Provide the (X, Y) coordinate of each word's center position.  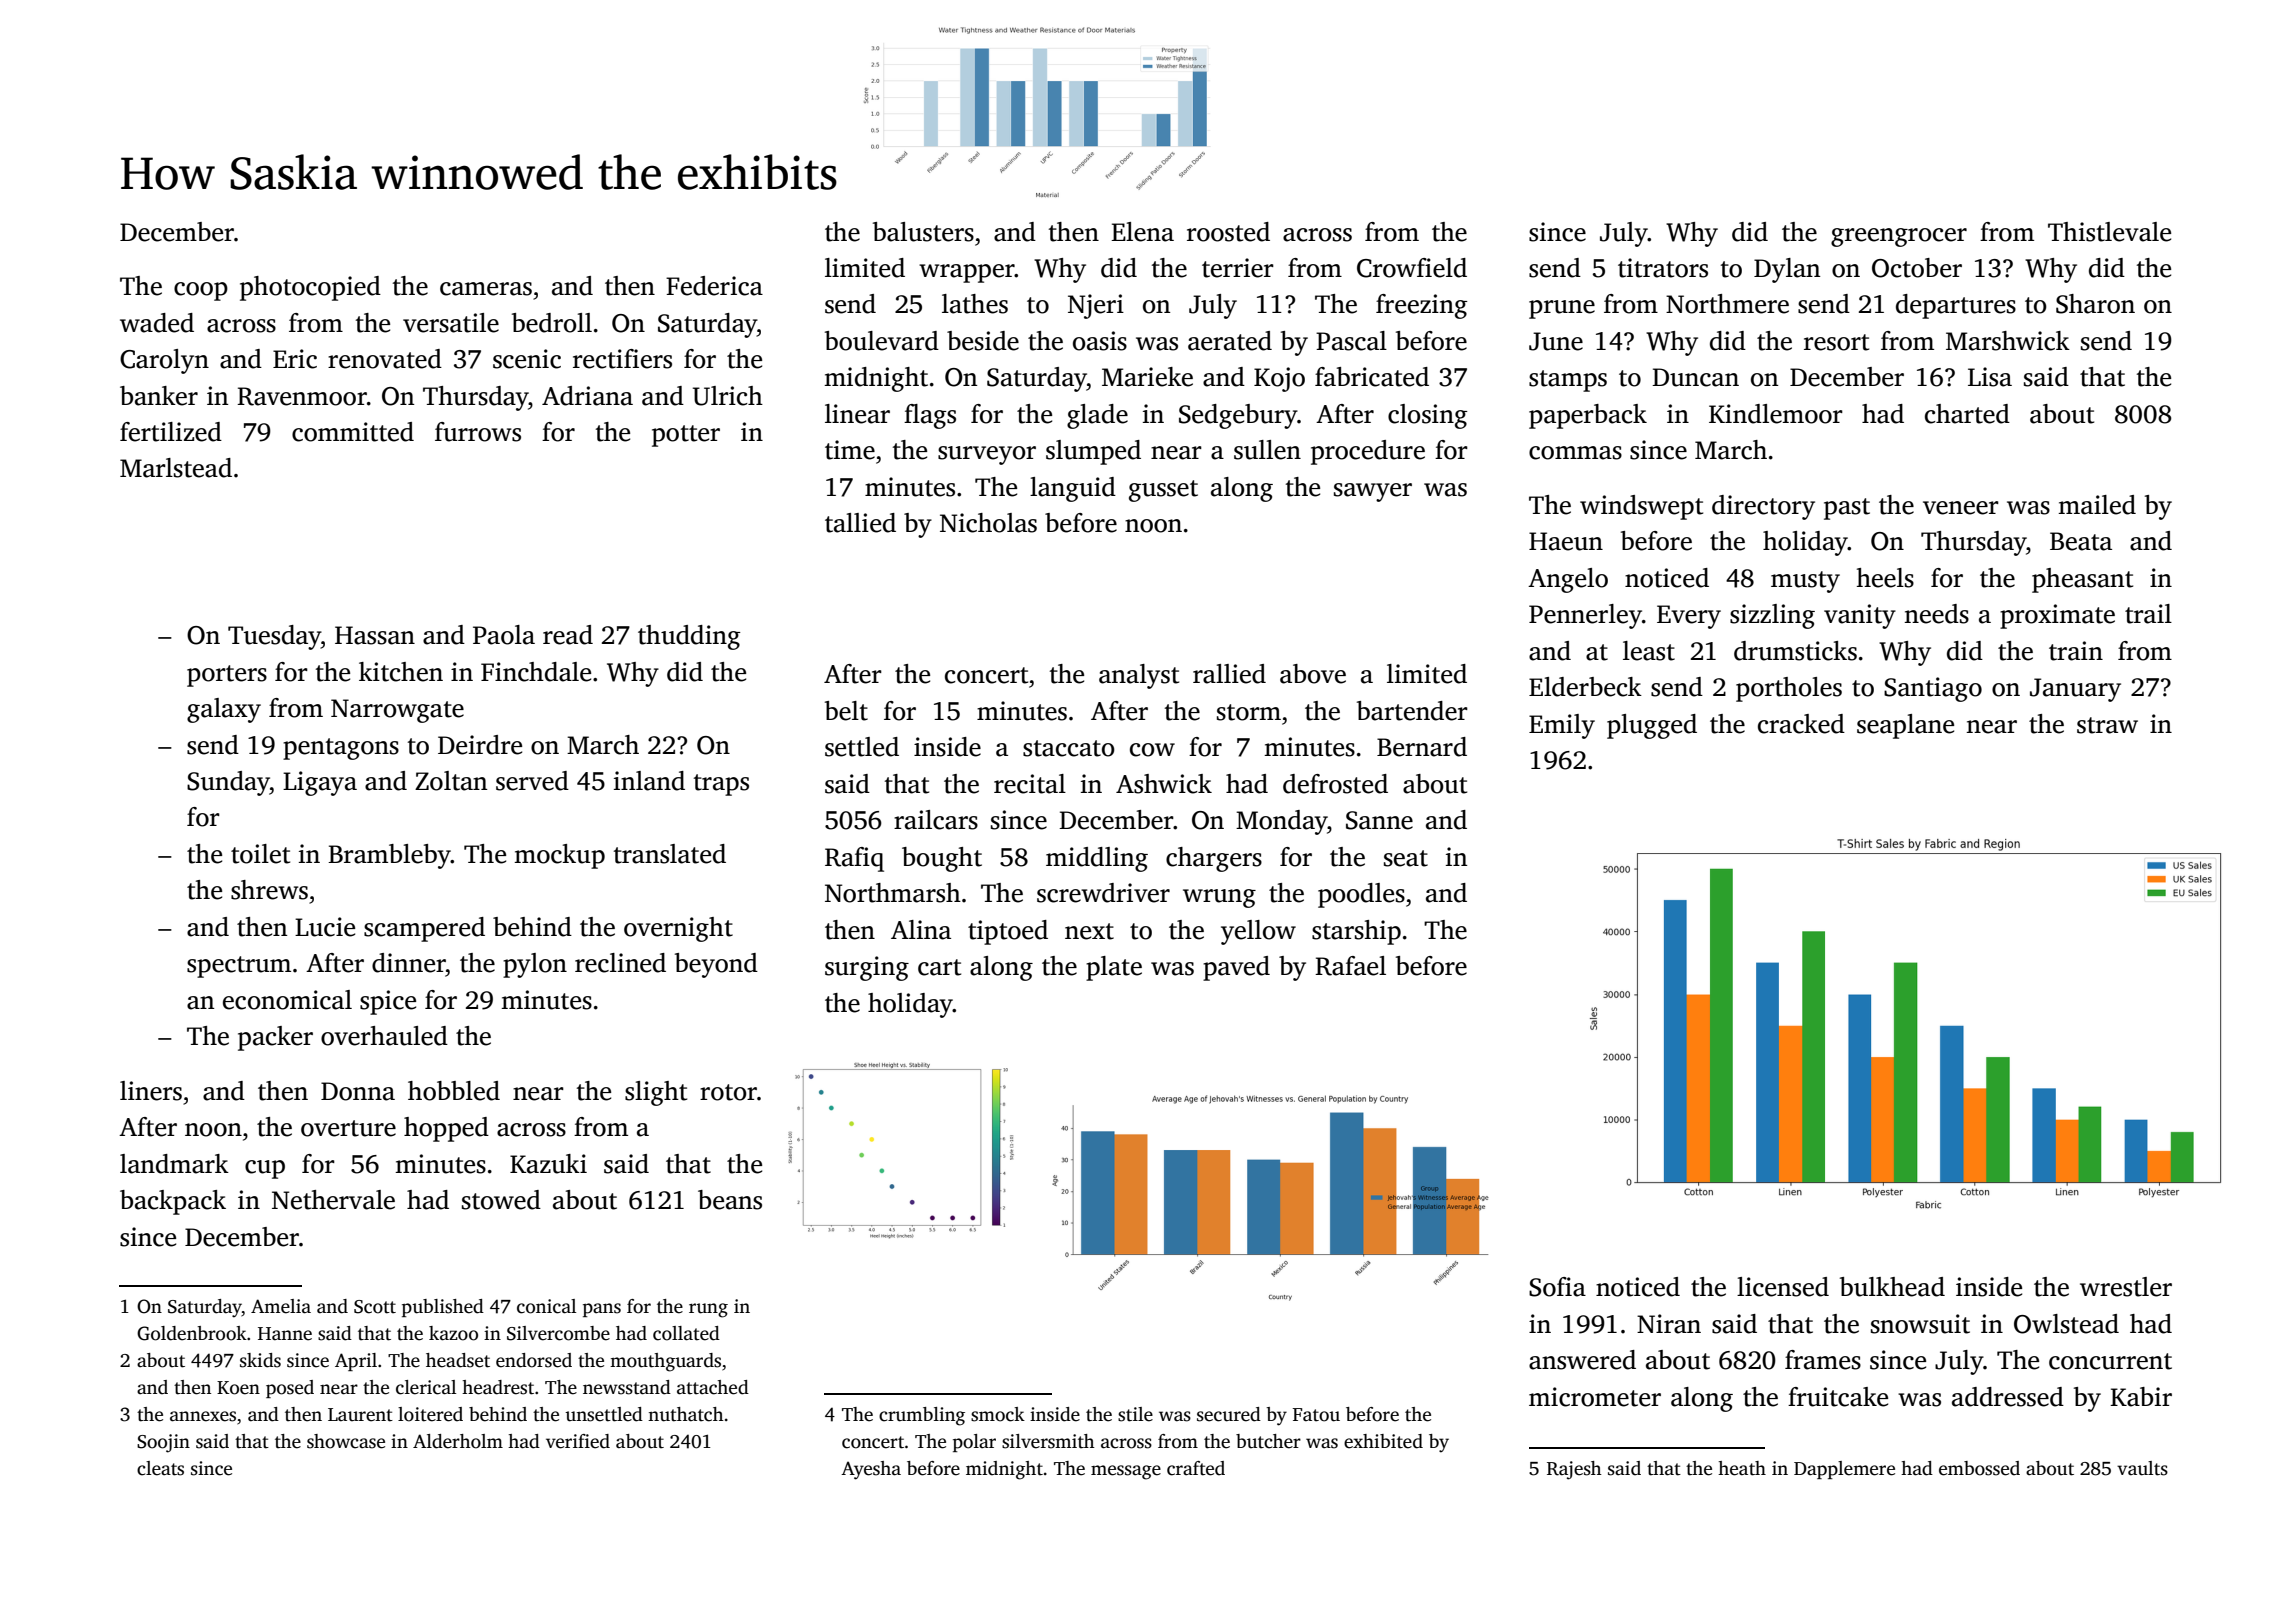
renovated (385, 359)
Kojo (1279, 379)
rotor (728, 1092)
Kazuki (548, 1164)
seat (1406, 858)
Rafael (1350, 966)
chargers (1214, 859)
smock (998, 1414)
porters (227, 676)
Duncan (1695, 377)
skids (260, 1360)
